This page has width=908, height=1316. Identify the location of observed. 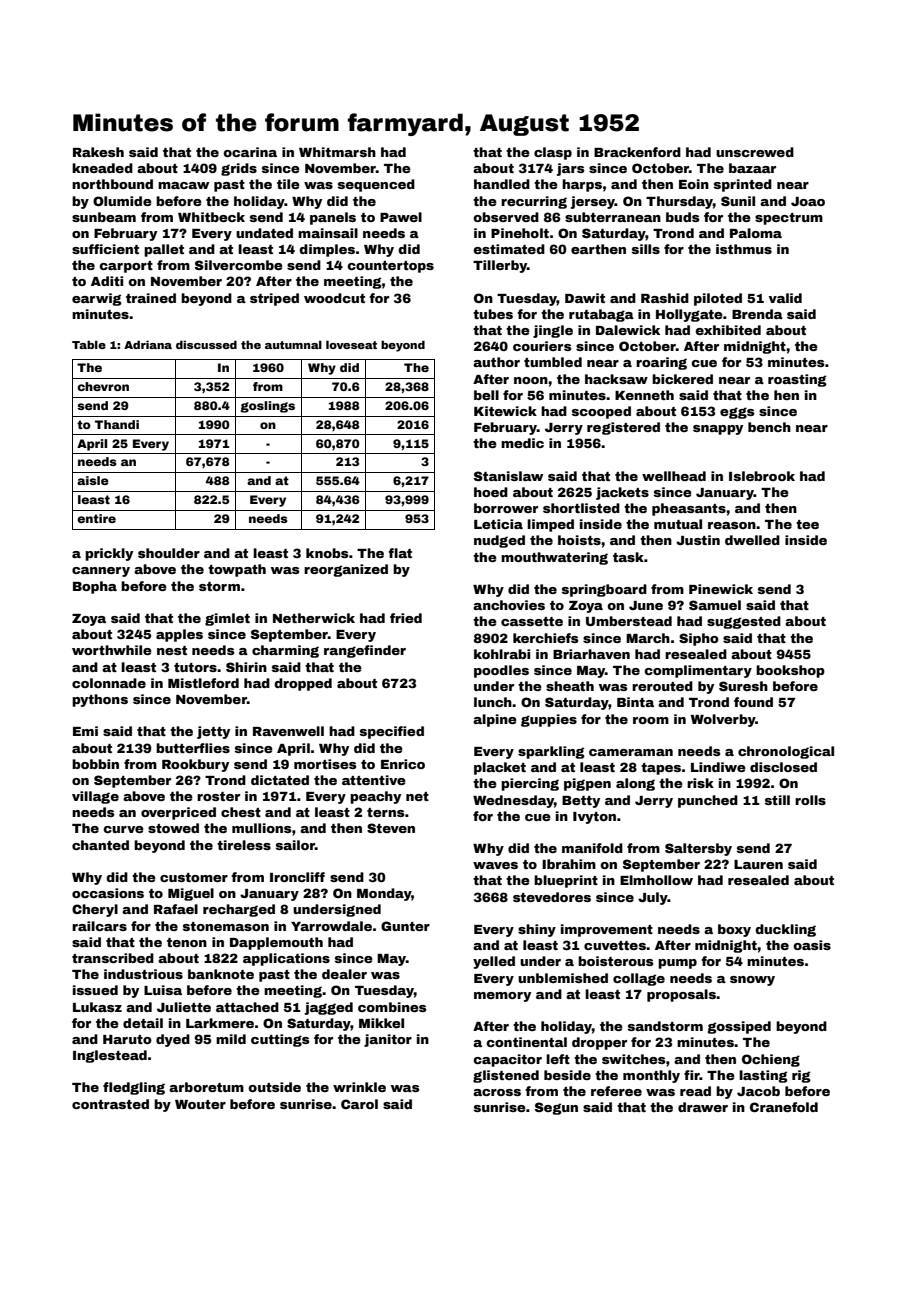
(506, 217).
